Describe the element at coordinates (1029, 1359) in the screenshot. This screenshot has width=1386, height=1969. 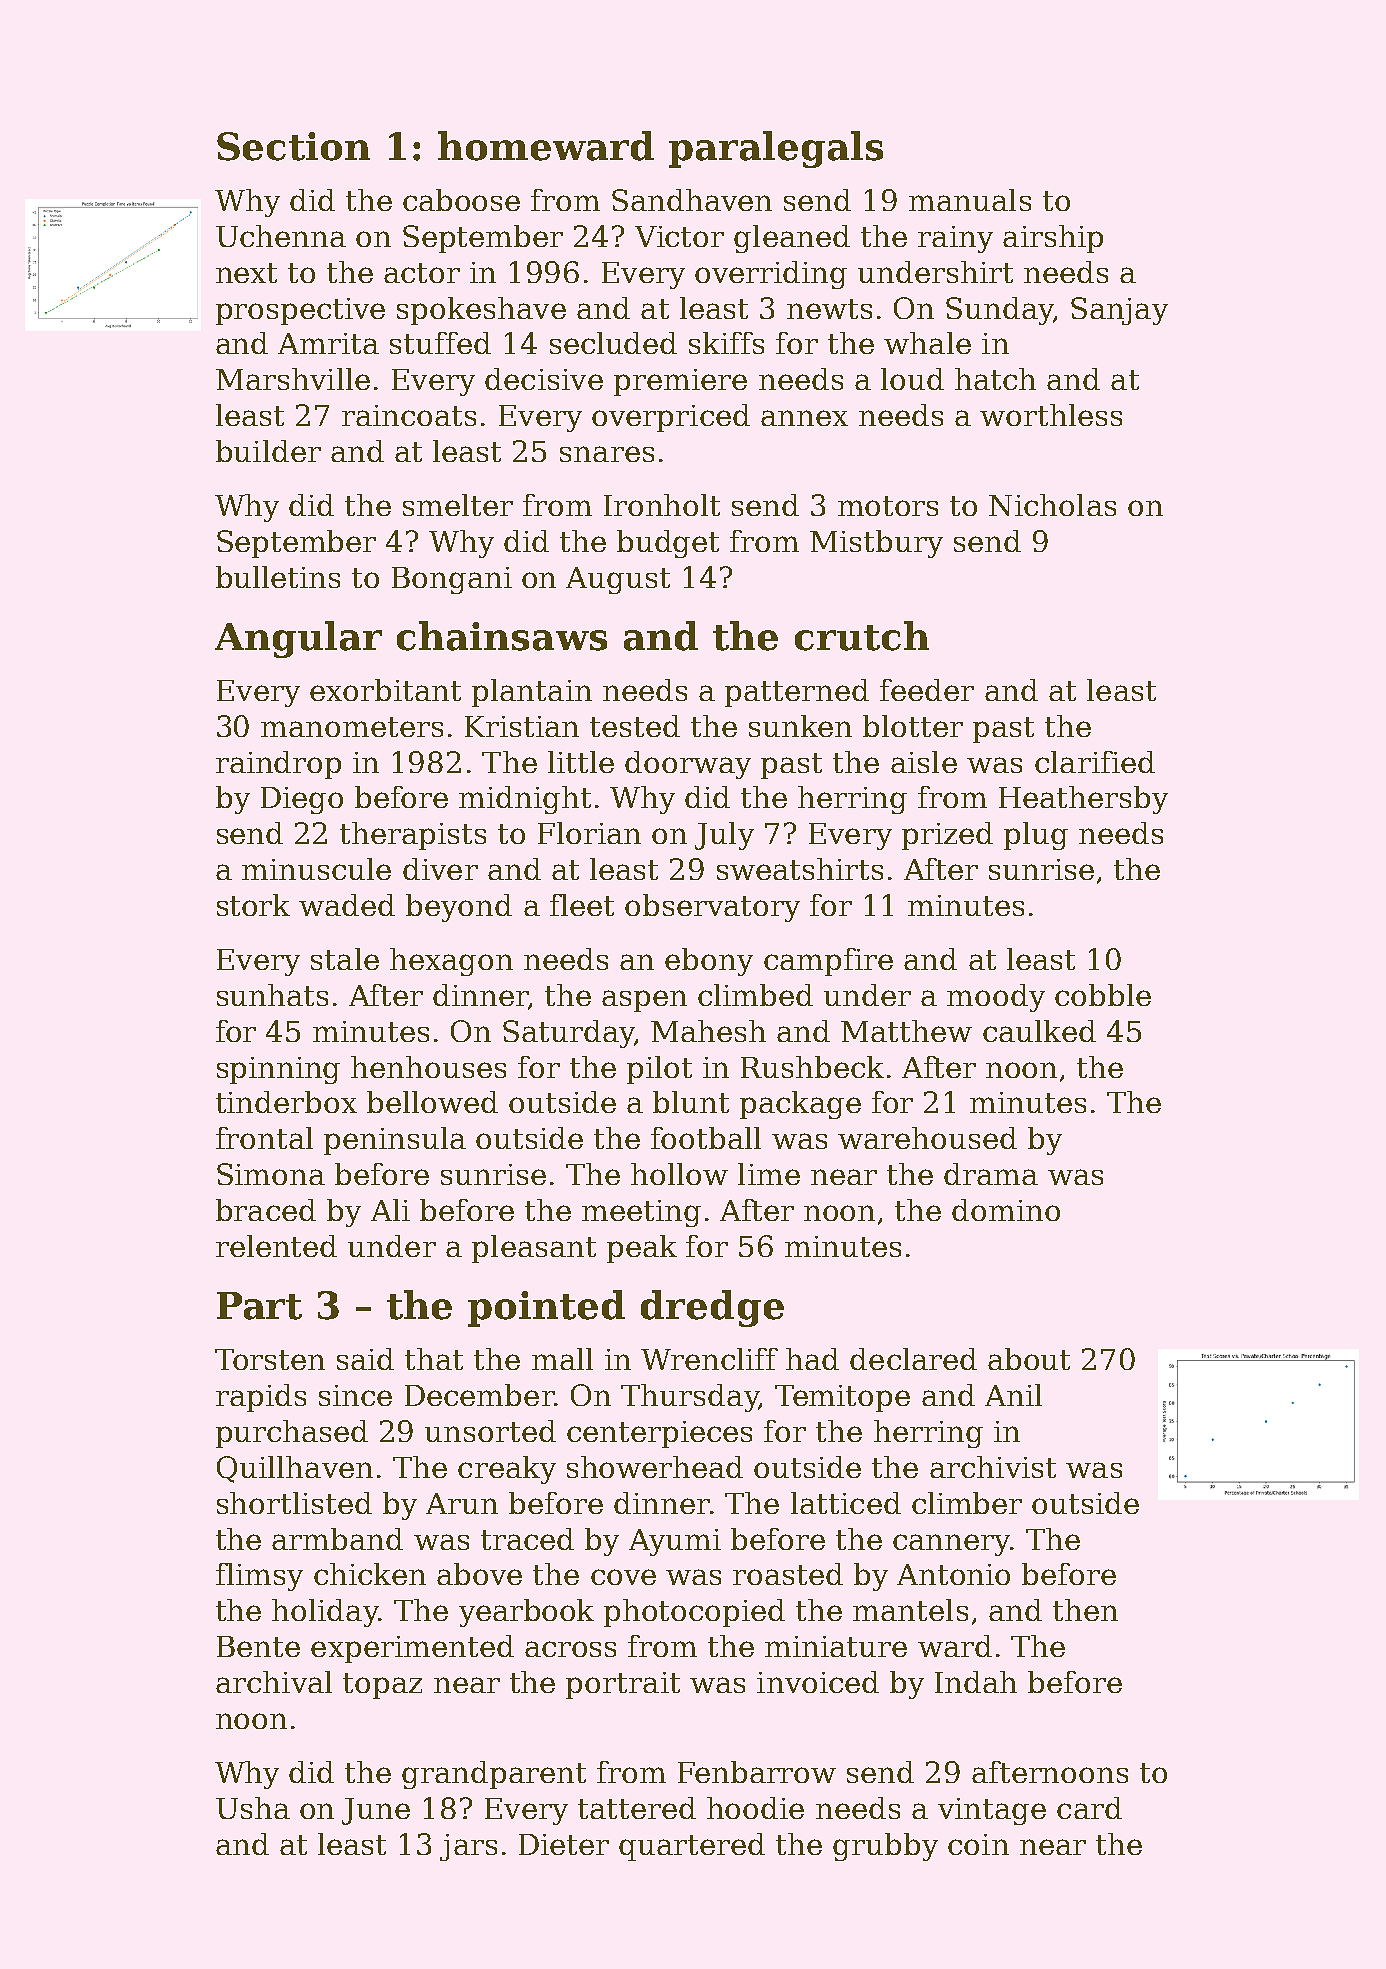
I see `about` at that location.
